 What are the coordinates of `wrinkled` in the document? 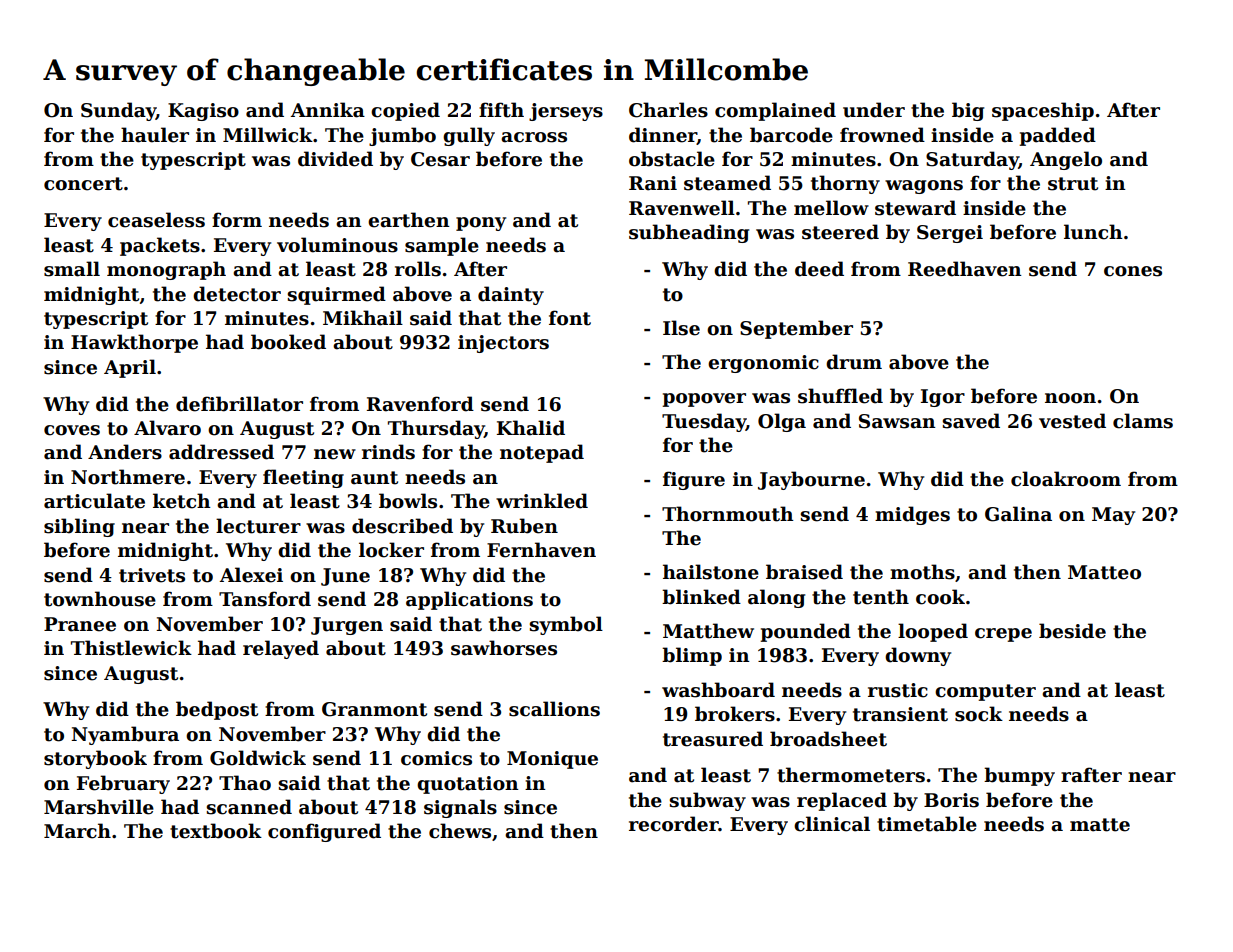 It's located at (542, 501).
